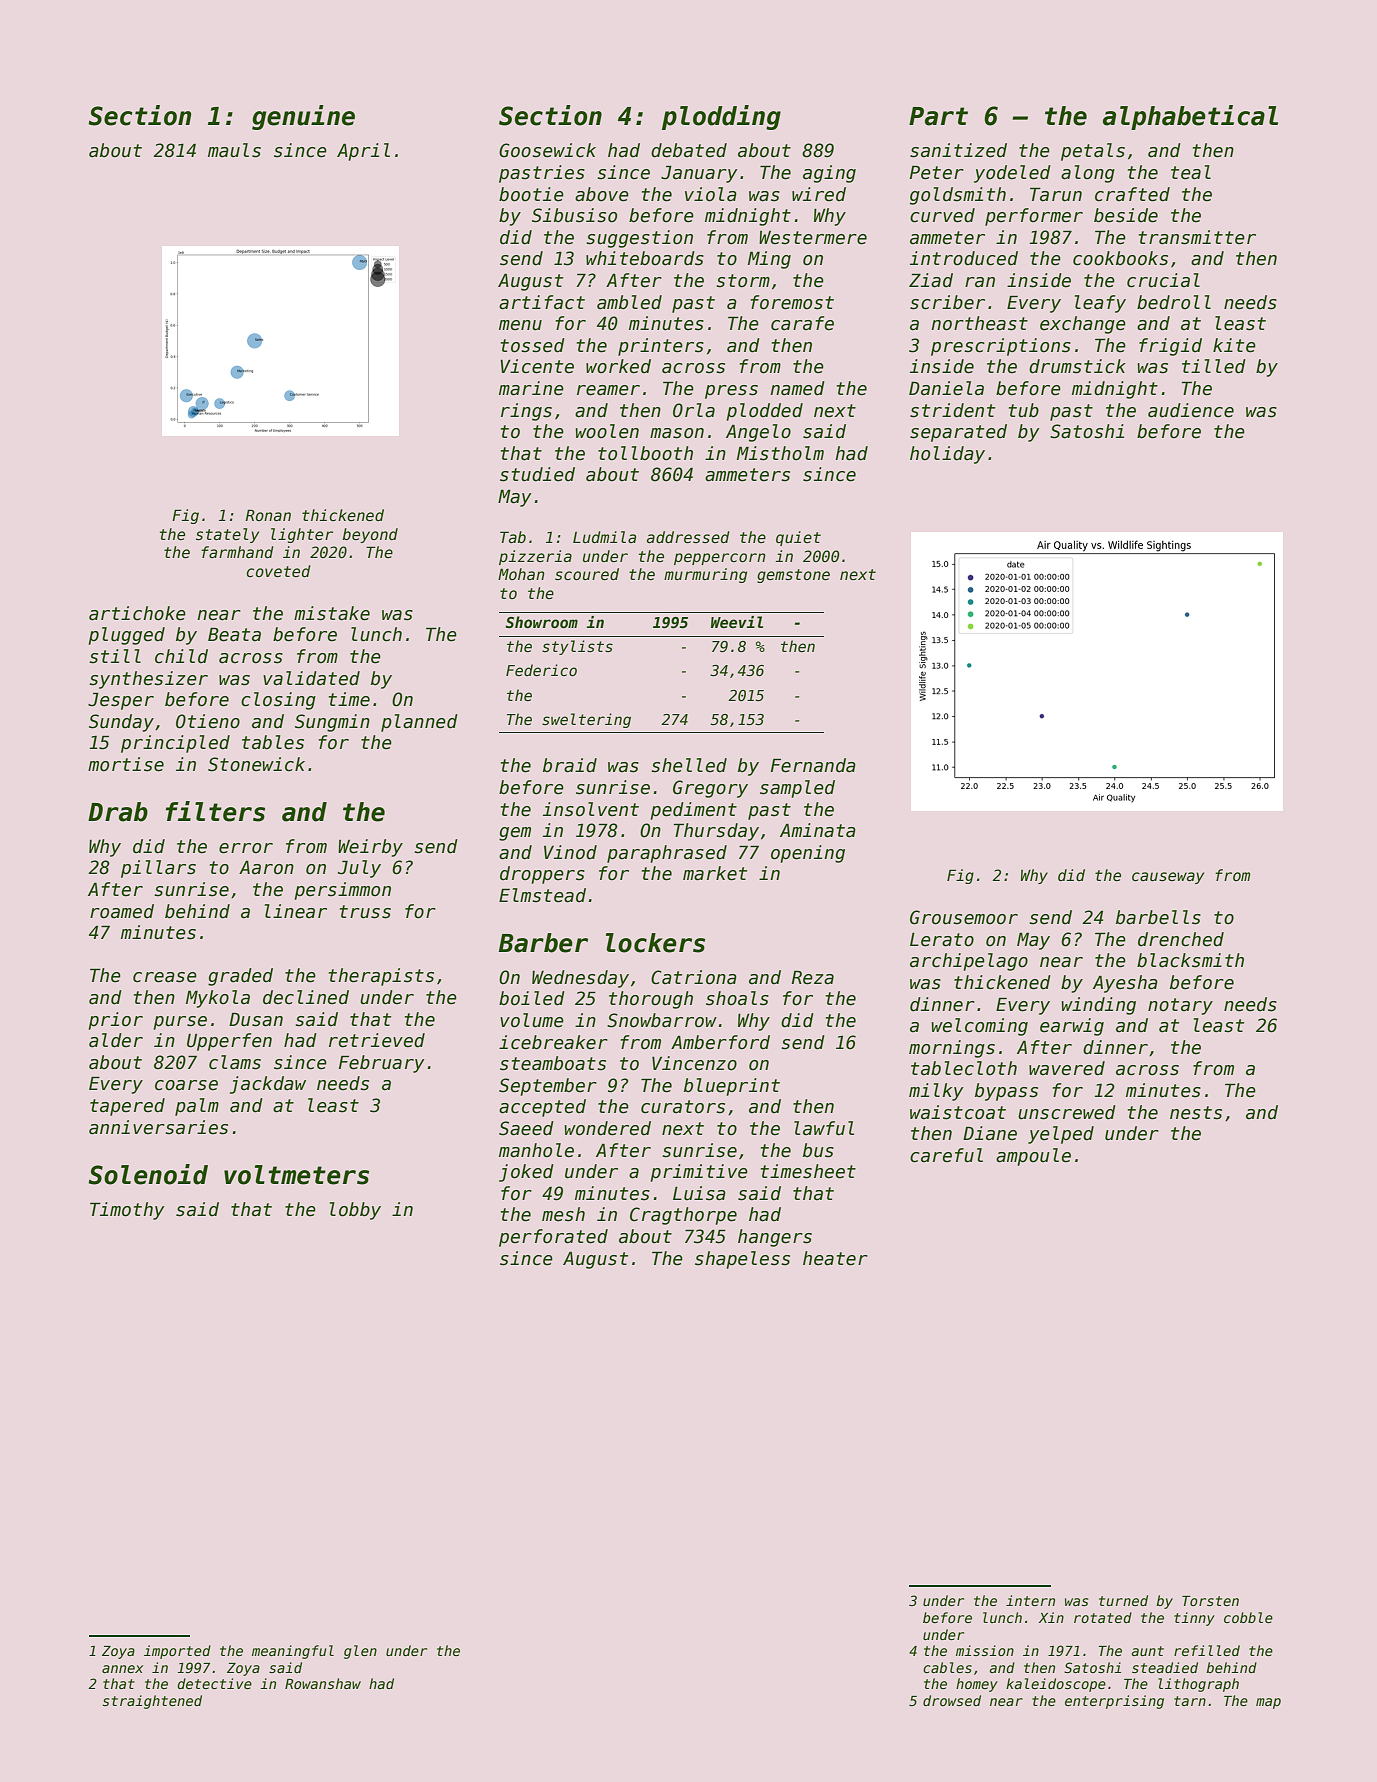  Describe the element at coordinates (152, 1702) in the screenshot. I see `straightened` at that location.
